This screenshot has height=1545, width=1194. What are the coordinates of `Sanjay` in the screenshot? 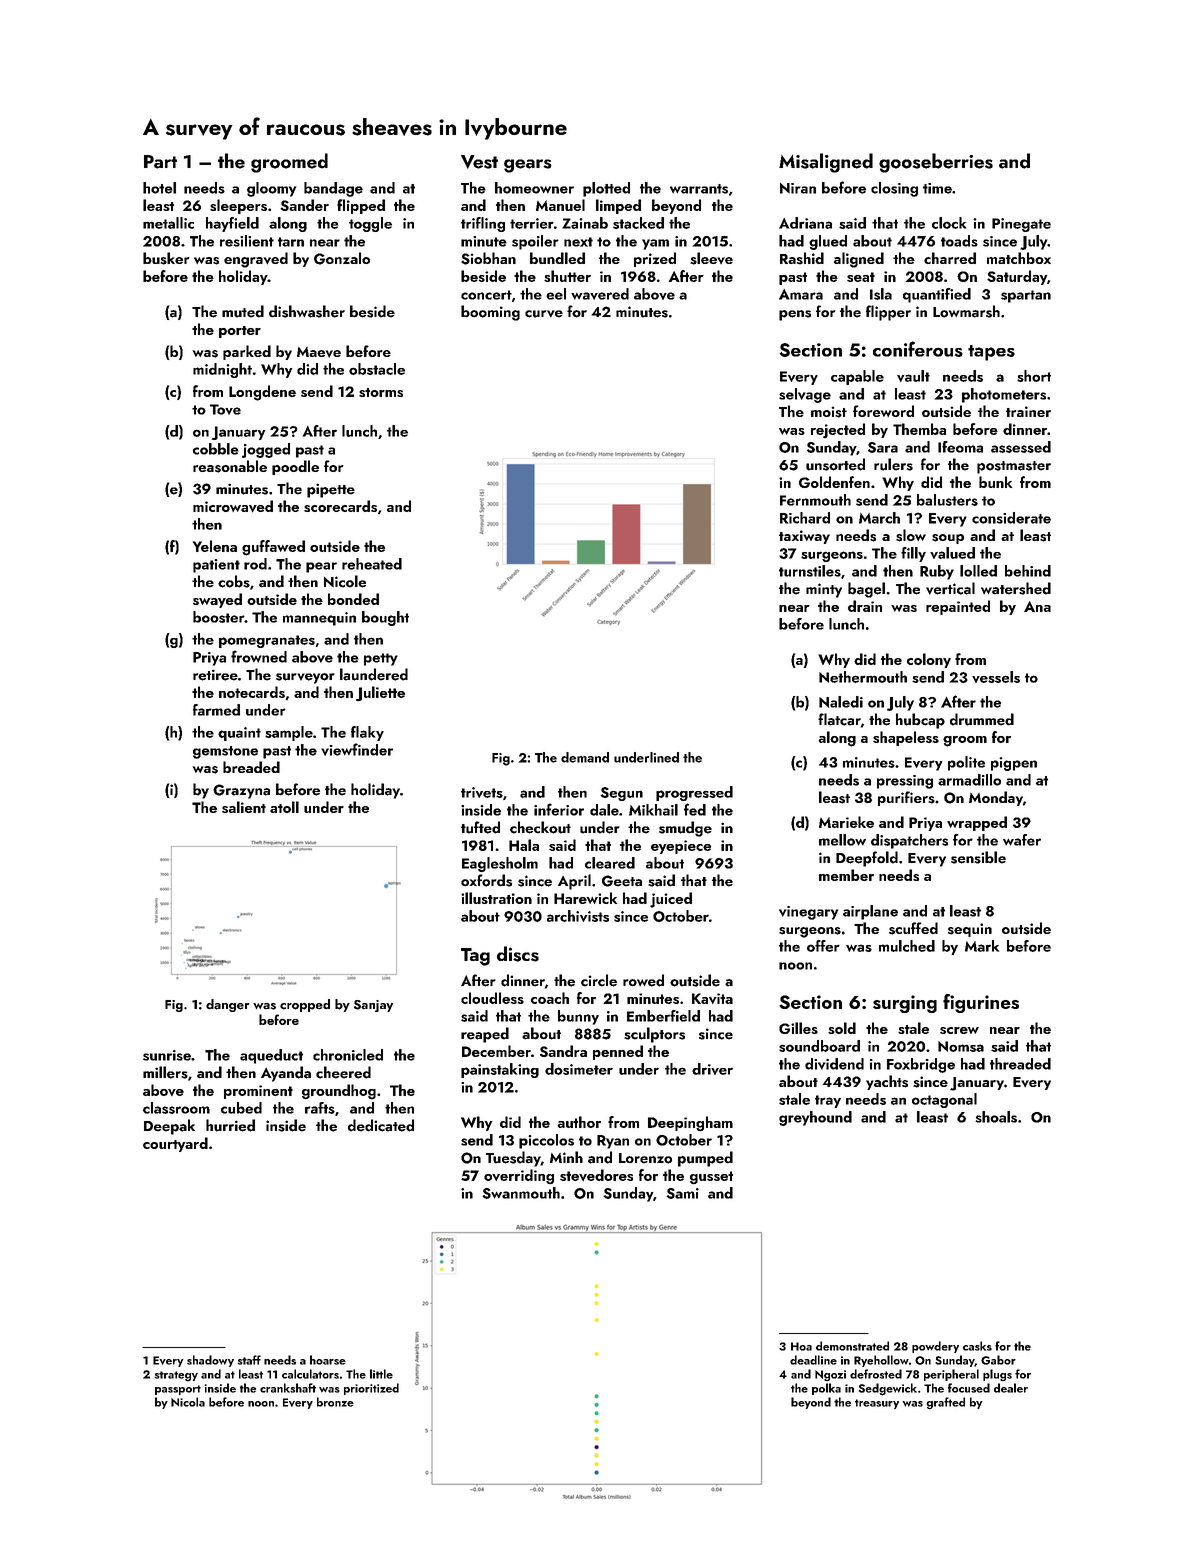 It's located at (373, 1006).
